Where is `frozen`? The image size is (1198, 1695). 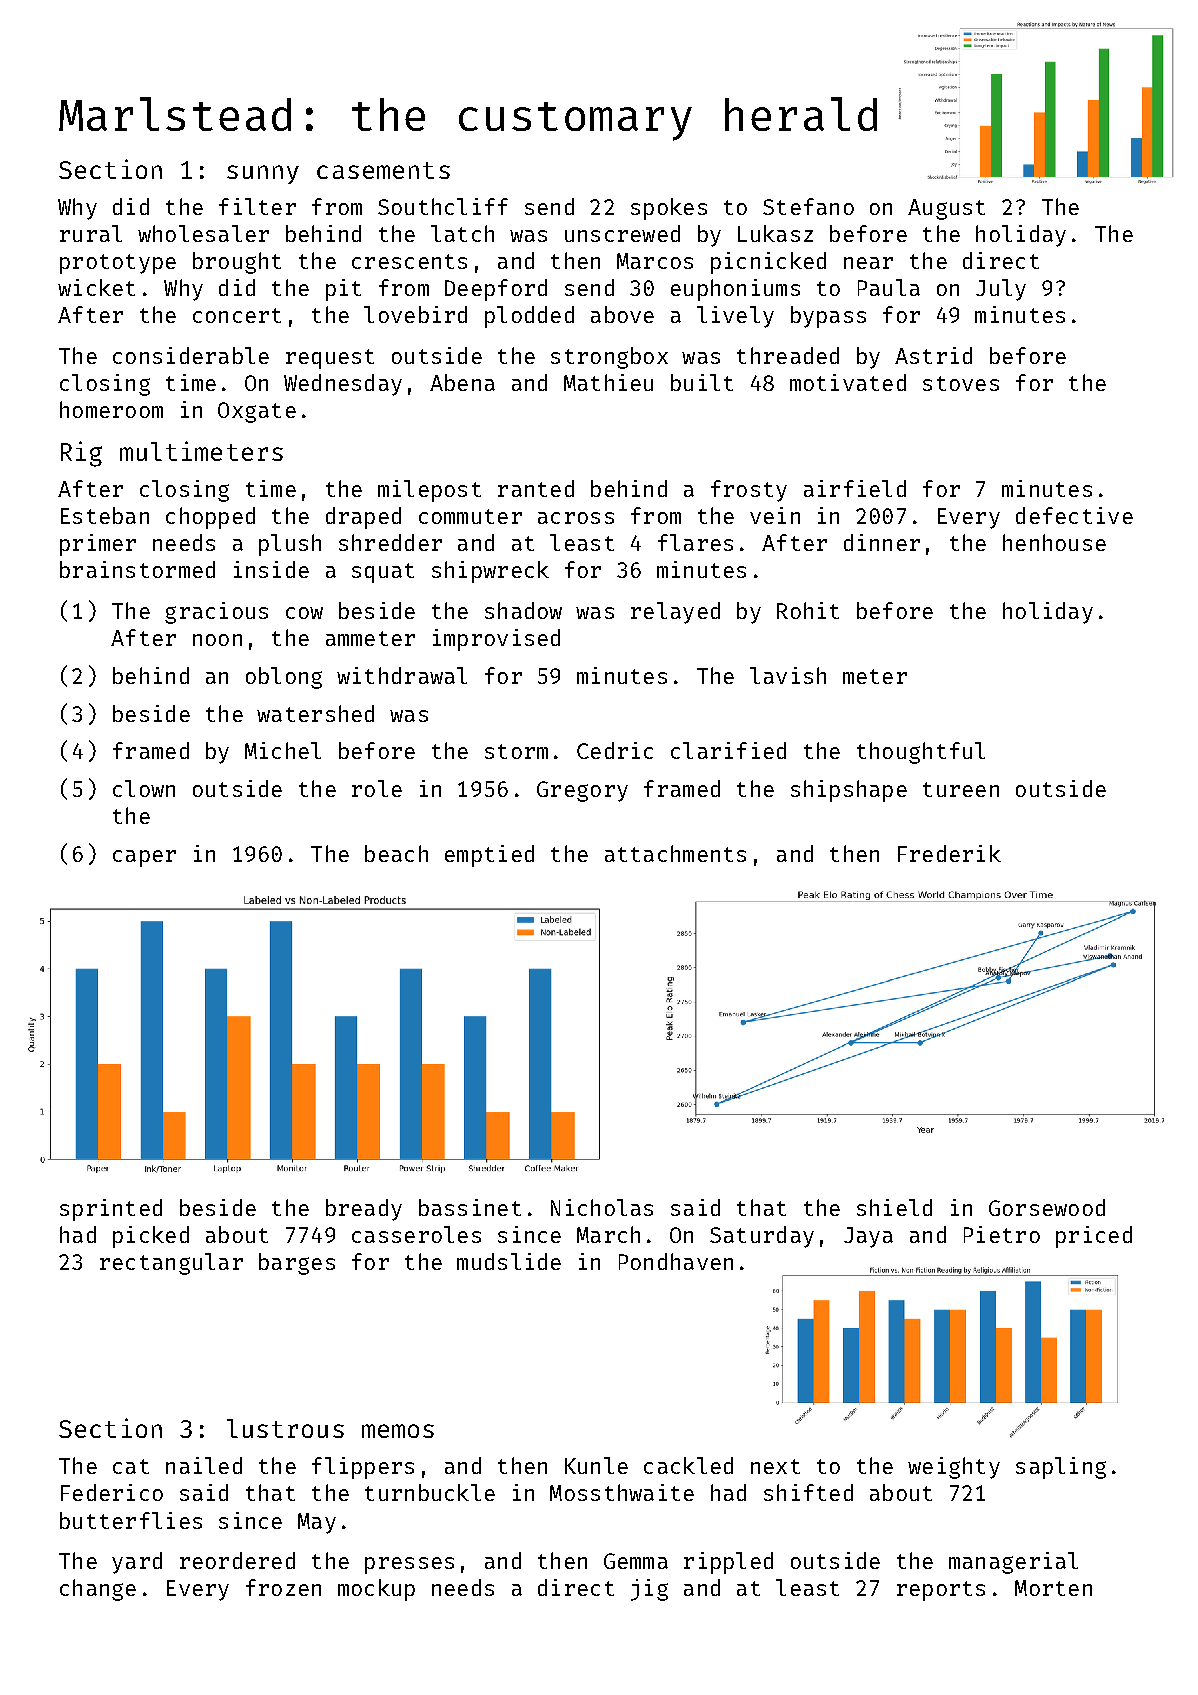 frozen is located at coordinates (283, 1587).
